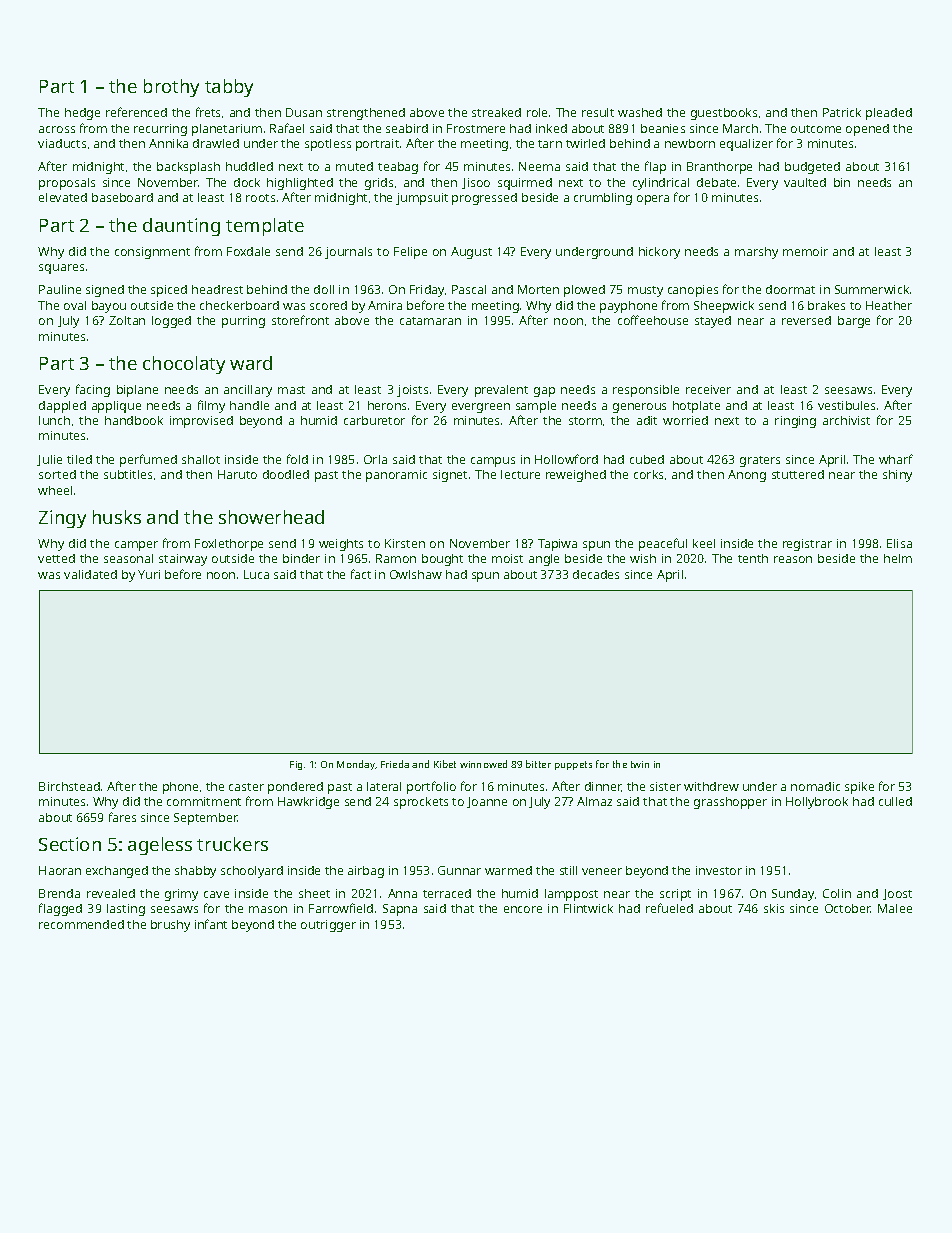  What do you see at coordinates (328, 145) in the screenshot?
I see `spotless` at bounding box center [328, 145].
